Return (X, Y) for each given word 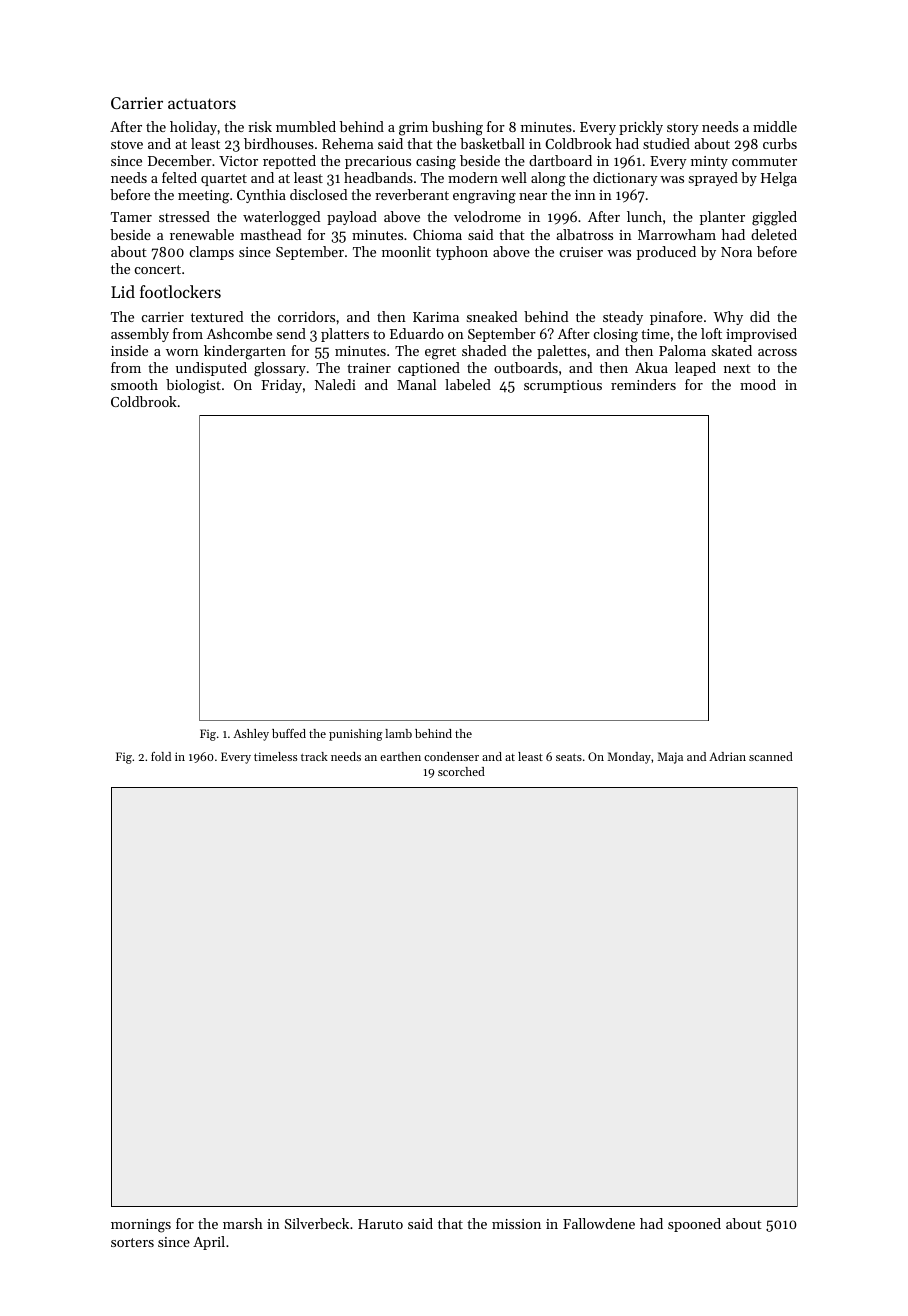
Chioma (437, 234)
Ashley (251, 735)
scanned (771, 756)
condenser (451, 756)
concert (158, 269)
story (683, 129)
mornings (141, 1226)
